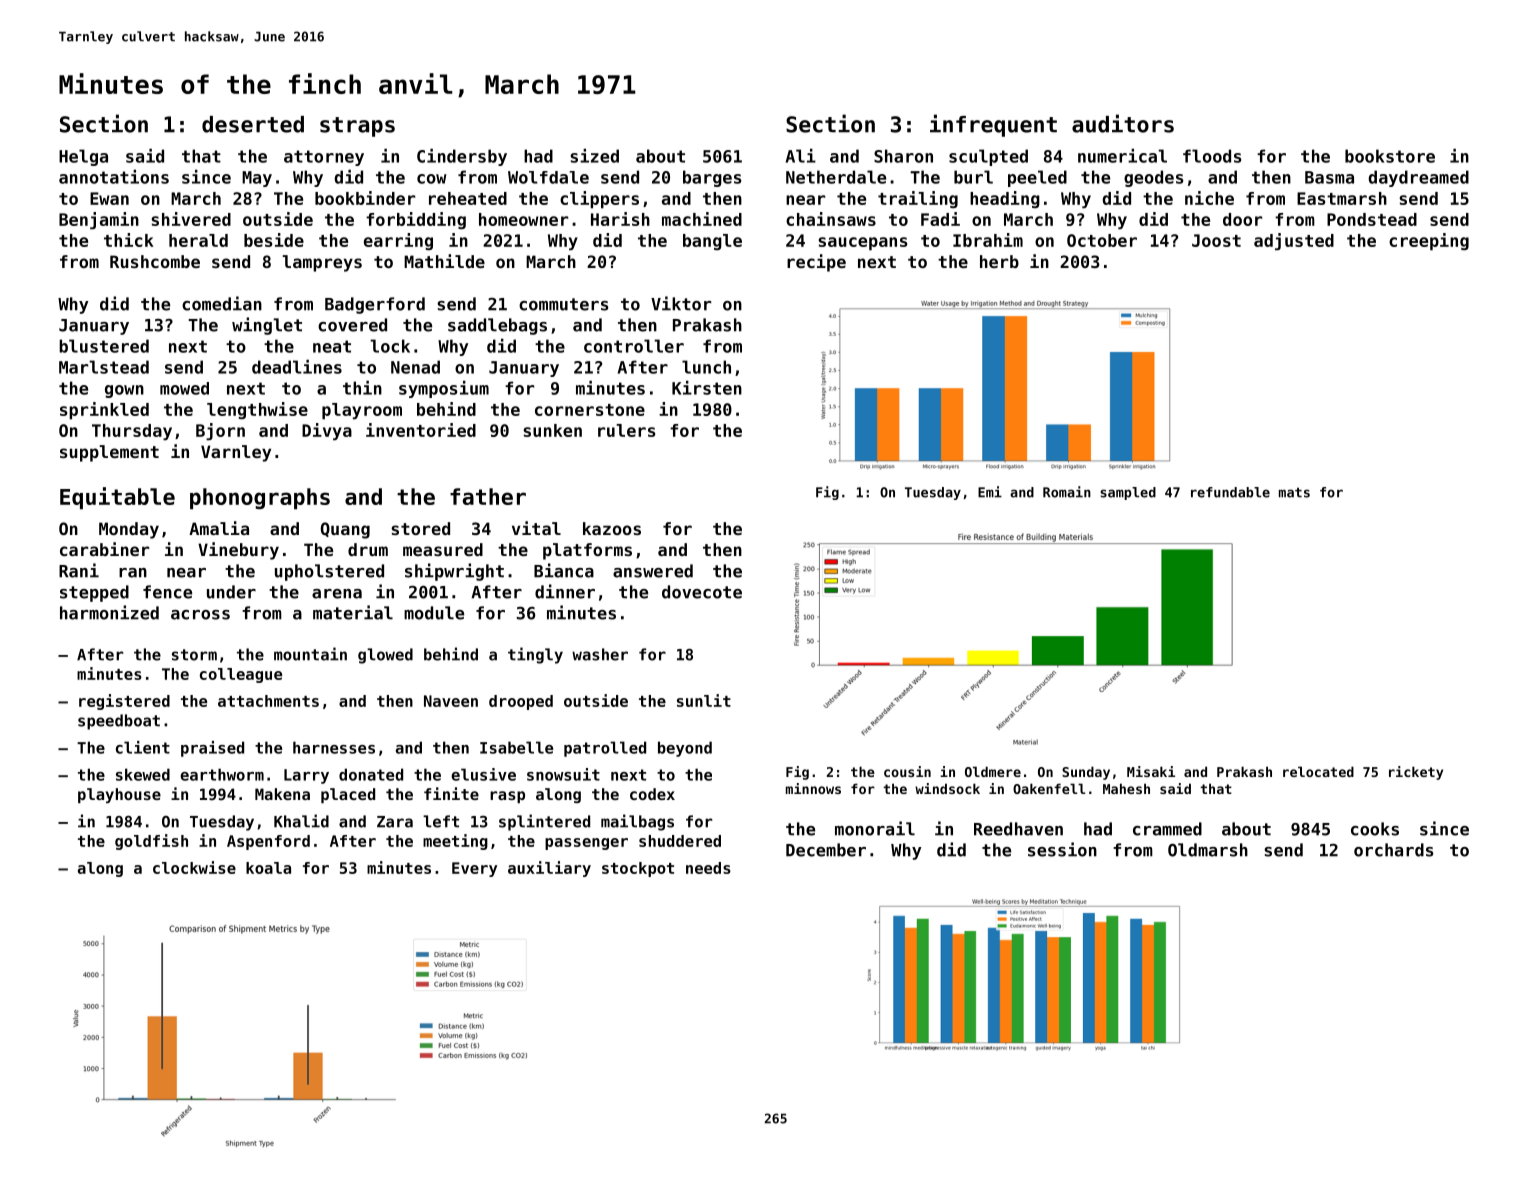  I want to click on Varnley, so click(236, 453).
